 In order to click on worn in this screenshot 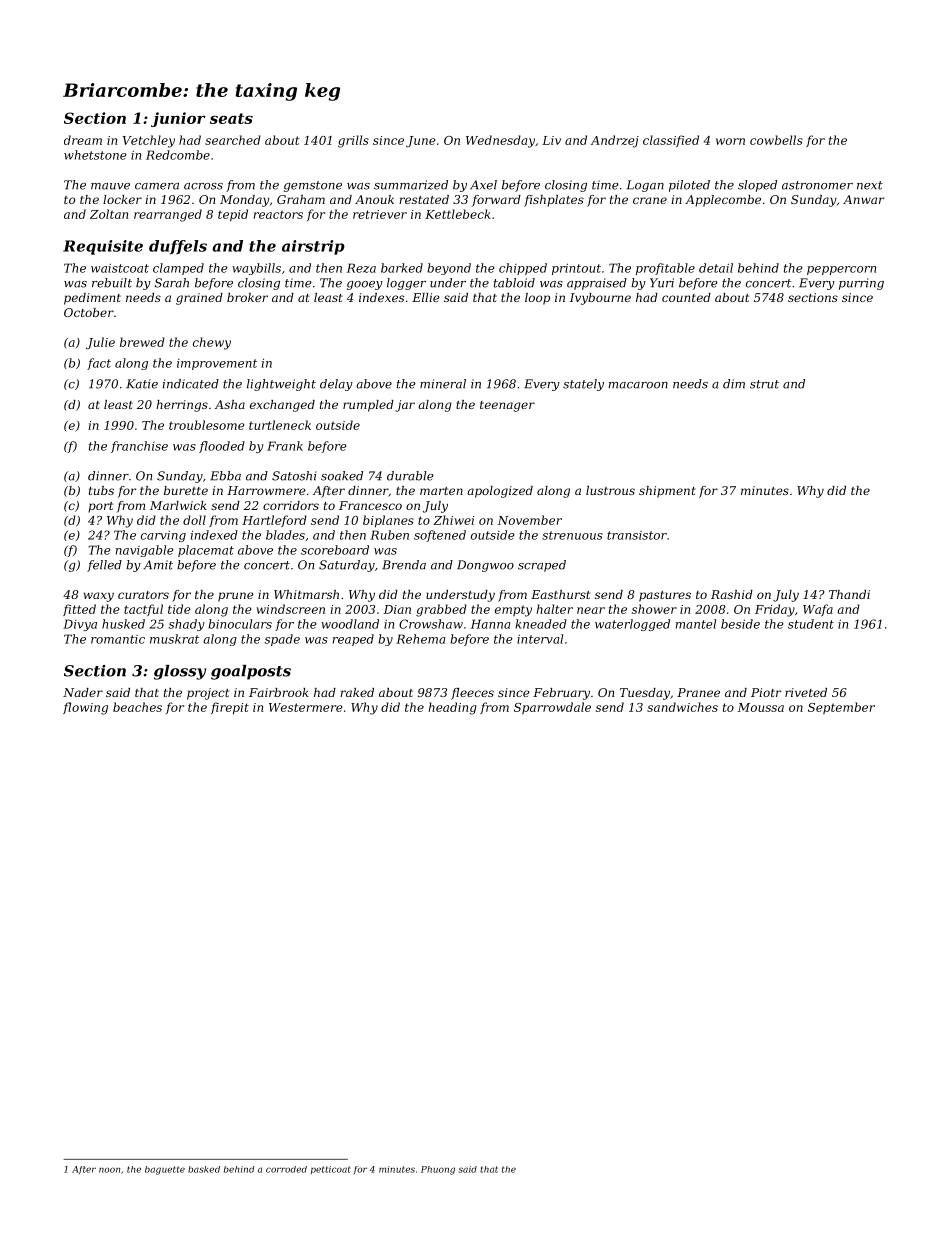, I will do `click(730, 141)`.
